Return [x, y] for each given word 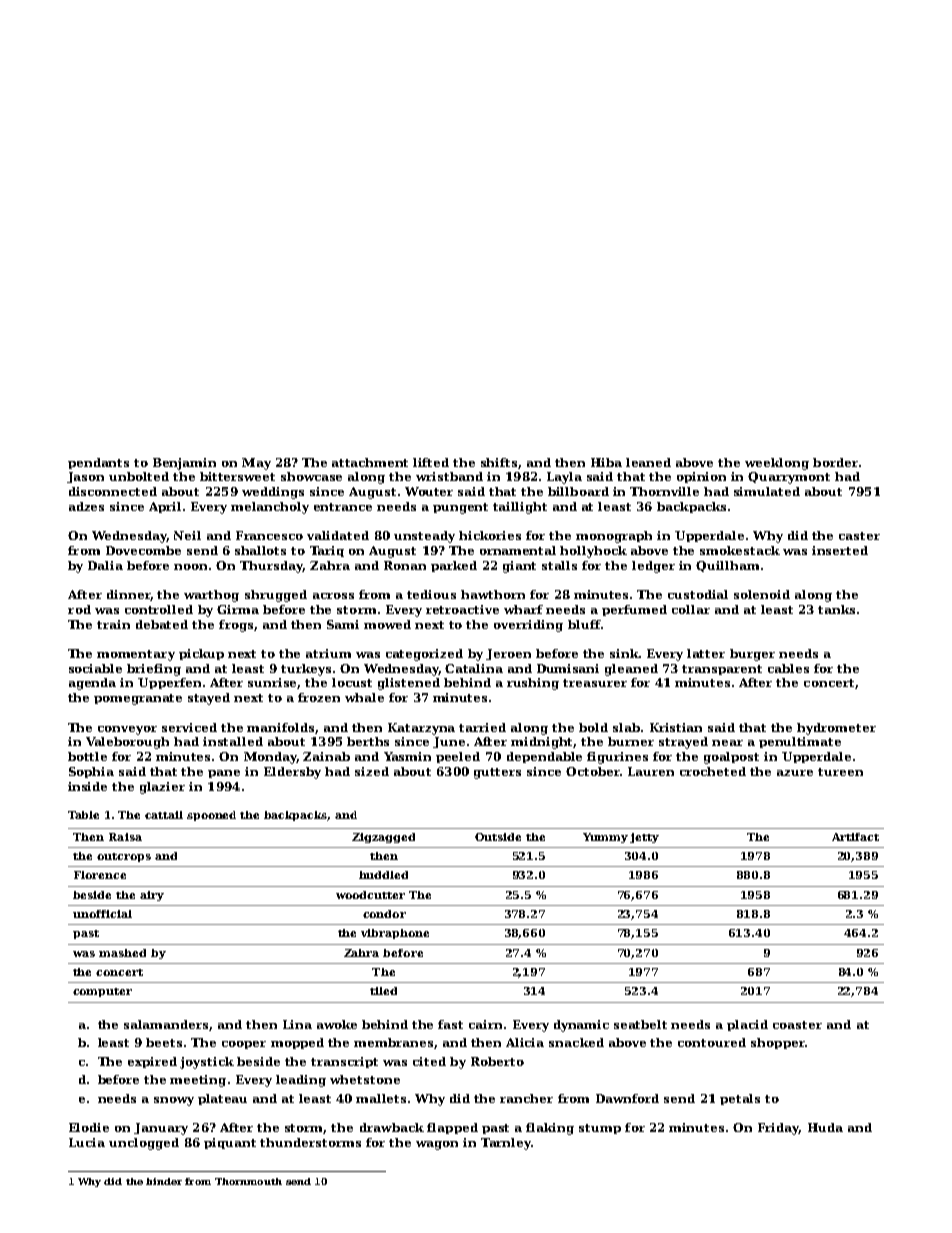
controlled [159, 609]
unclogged [144, 1144]
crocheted [713, 771]
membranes [393, 1042]
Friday [778, 1129]
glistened [409, 684]
